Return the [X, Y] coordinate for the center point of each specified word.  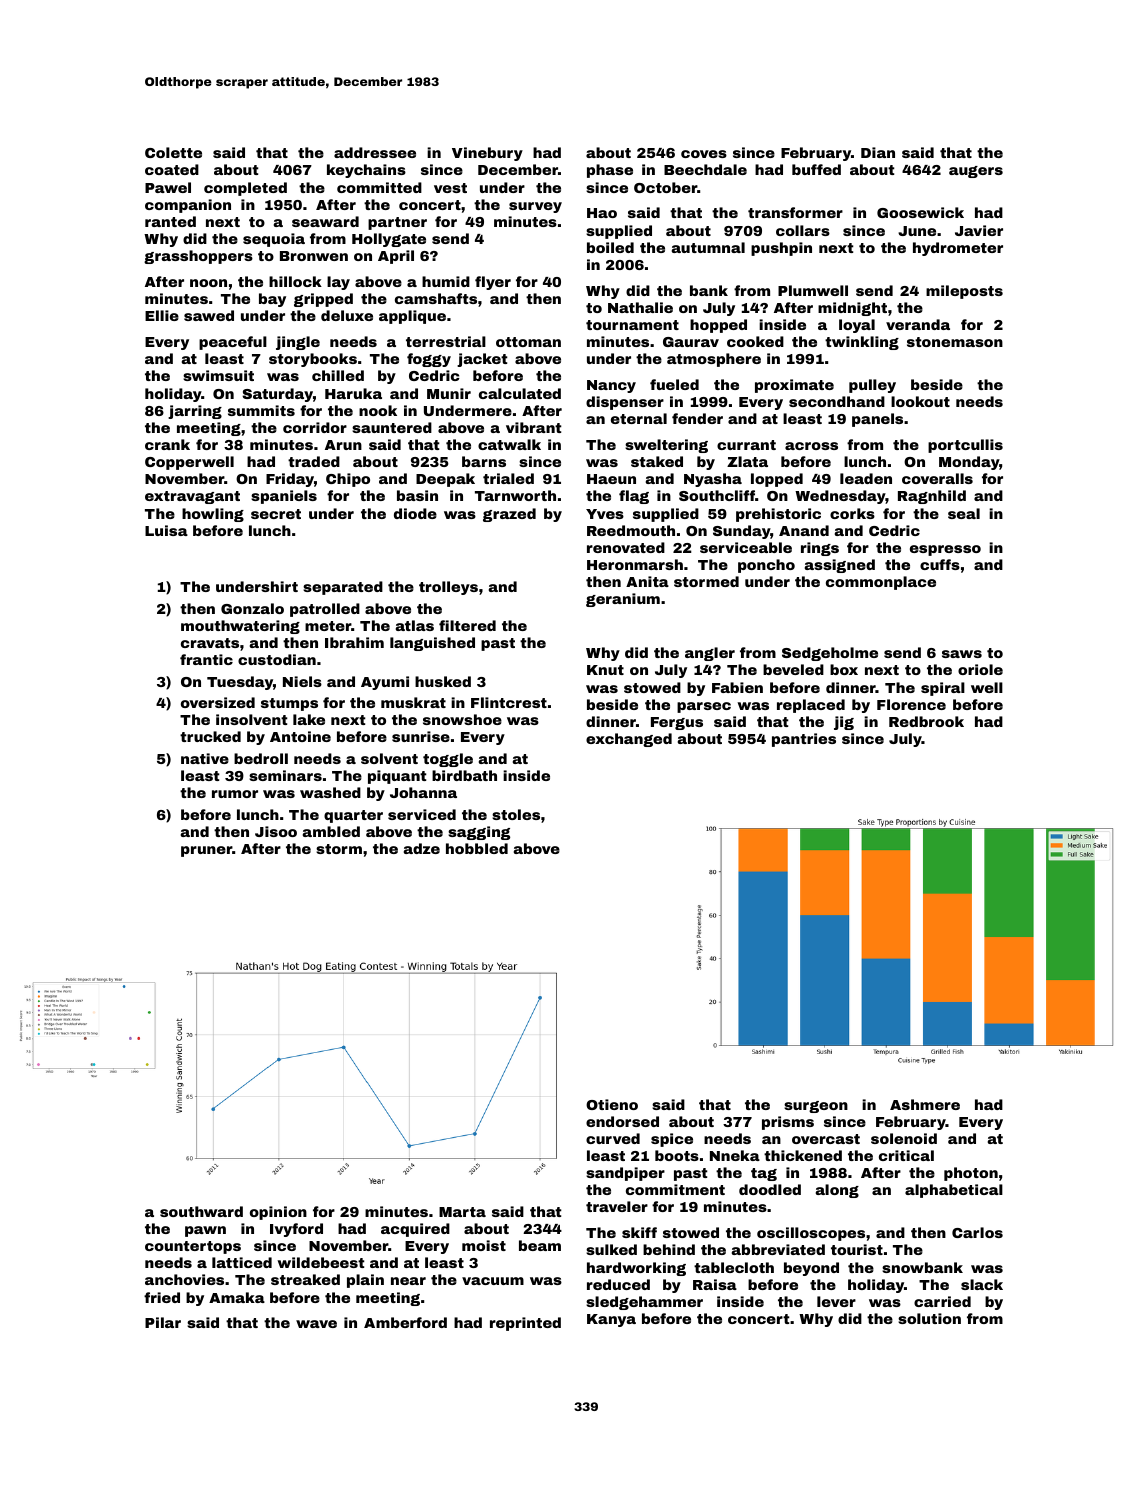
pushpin [781, 249]
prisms [788, 1123]
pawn [205, 1231]
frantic [206, 659]
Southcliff [717, 495]
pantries [804, 740]
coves [704, 154]
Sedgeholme [830, 654]
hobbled [477, 848]
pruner [206, 851]
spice [672, 1140]
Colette [173, 152]
